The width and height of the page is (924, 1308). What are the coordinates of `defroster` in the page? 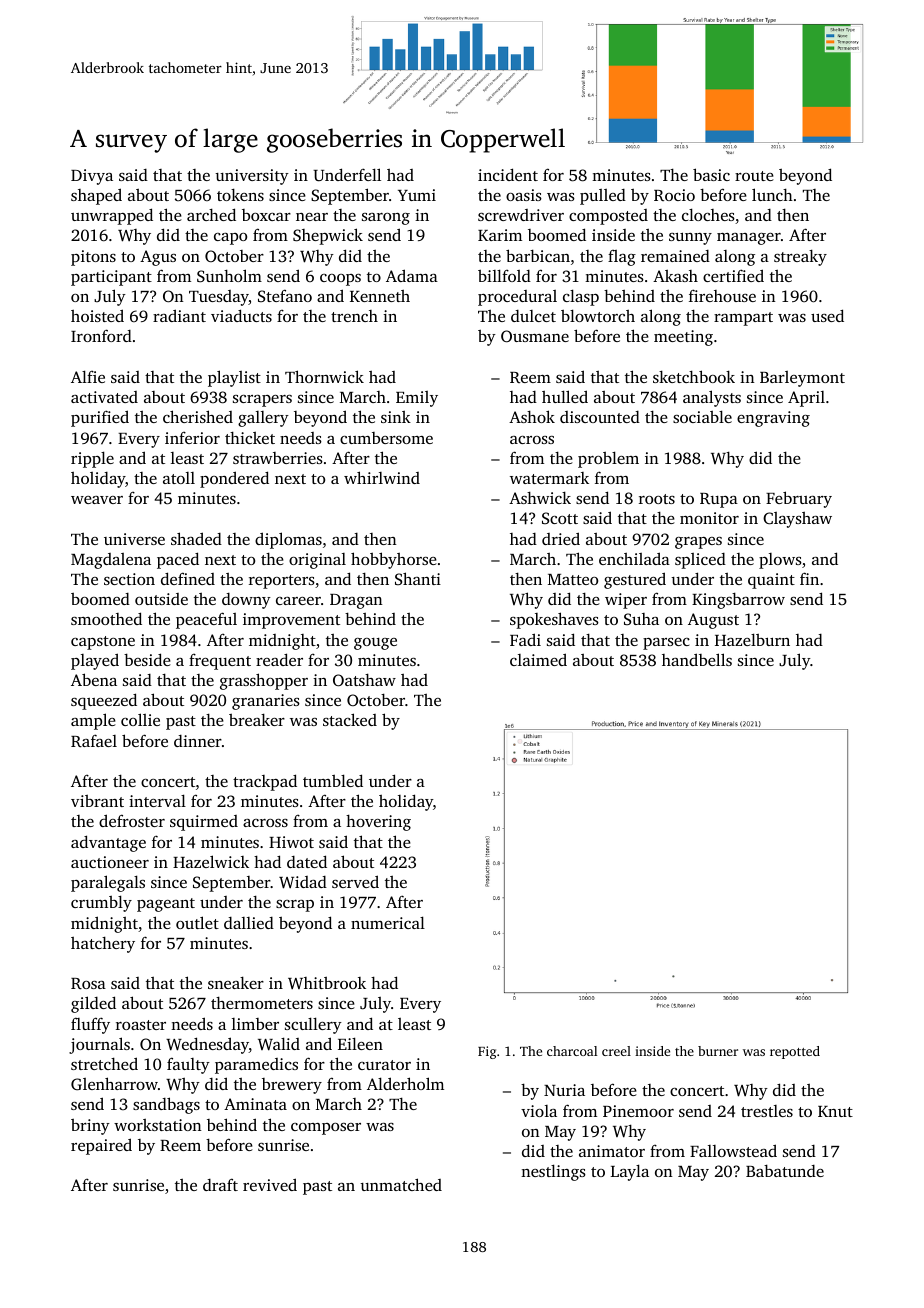 It's located at (132, 820).
